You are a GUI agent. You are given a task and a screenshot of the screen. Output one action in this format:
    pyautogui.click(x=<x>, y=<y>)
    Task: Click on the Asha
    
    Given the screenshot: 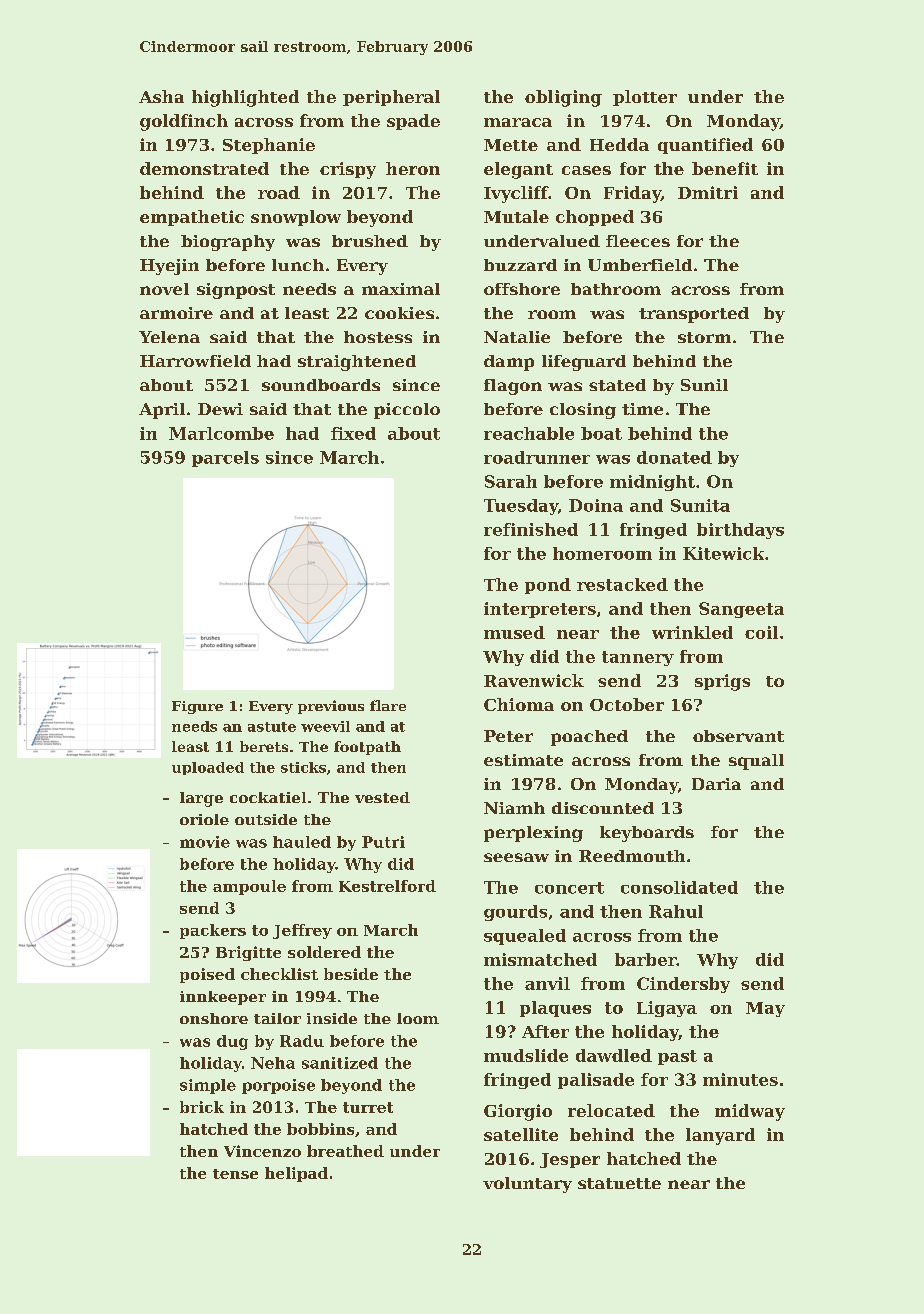 What is the action you would take?
    pyautogui.click(x=161, y=96)
